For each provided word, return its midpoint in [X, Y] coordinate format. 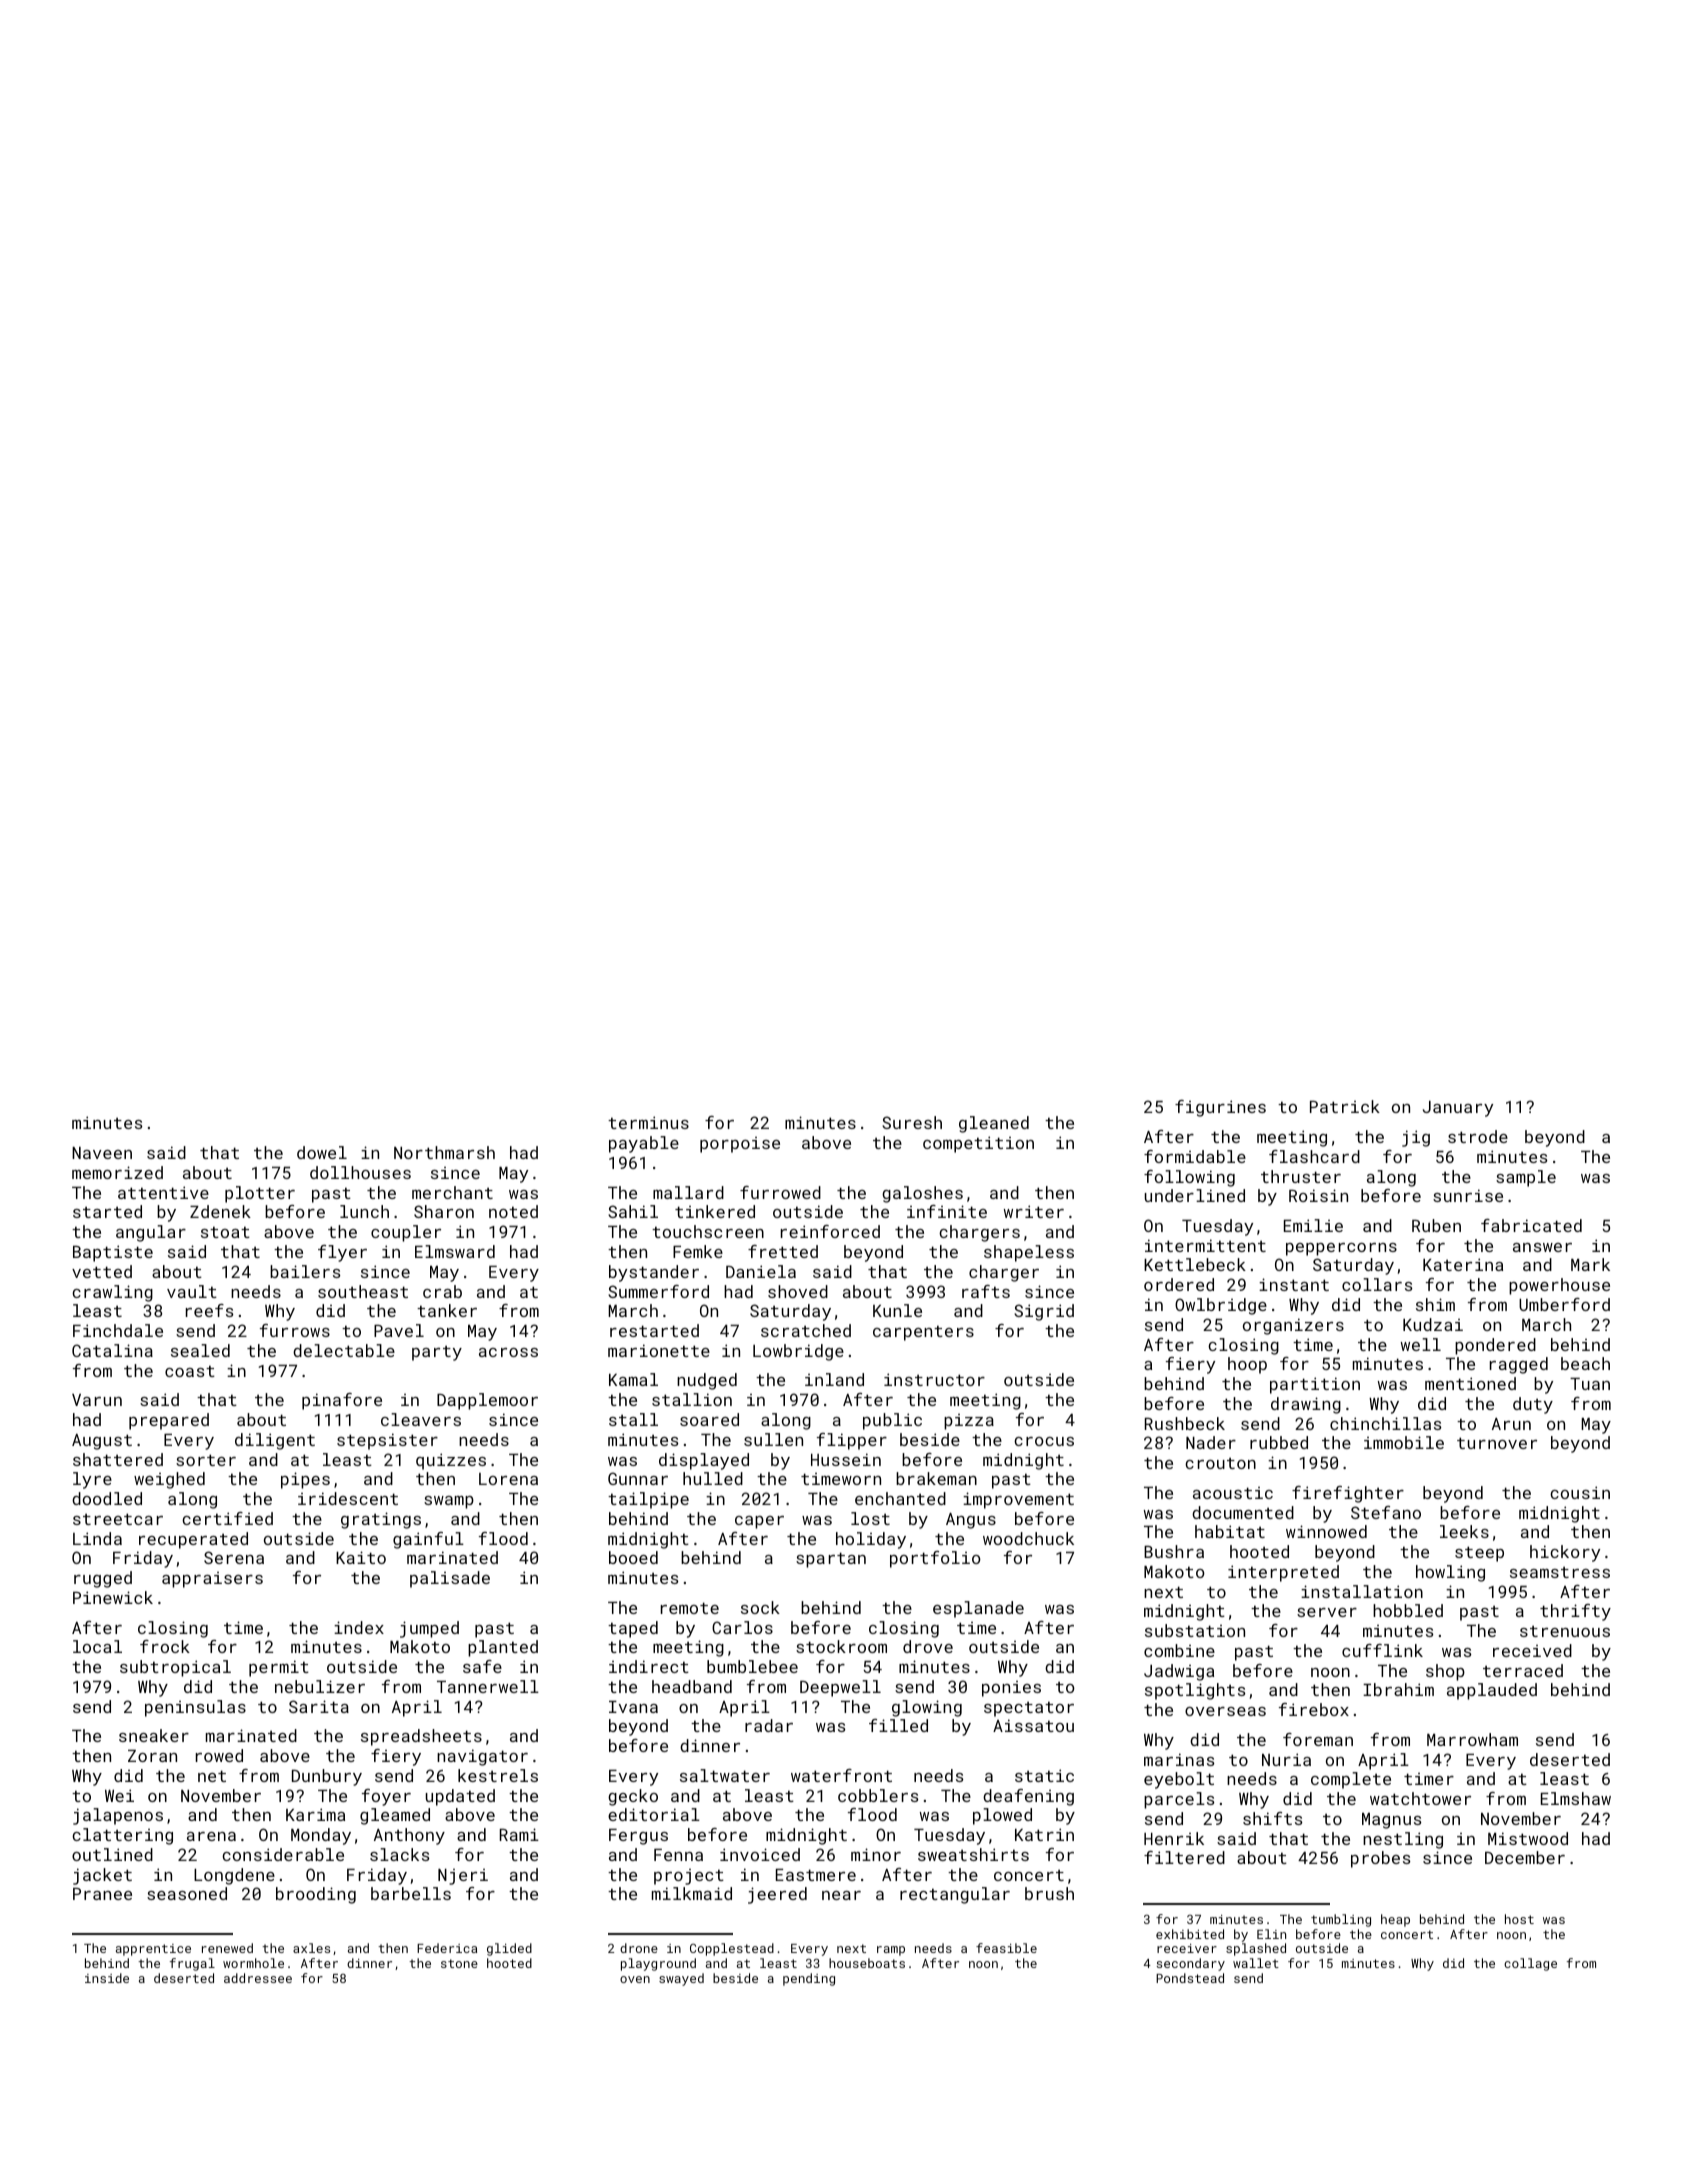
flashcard [1314, 1156]
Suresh [912, 1122]
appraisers [212, 1580]
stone [459, 1963]
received [1532, 1650]
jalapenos [118, 1816]
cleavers [421, 1419]
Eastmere [816, 1875]
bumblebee [752, 1666]
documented [1243, 1512]
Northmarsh [444, 1152]
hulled [713, 1478]
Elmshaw [1576, 1798]
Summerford [658, 1291]
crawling [112, 1293]
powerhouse [1559, 1286]
